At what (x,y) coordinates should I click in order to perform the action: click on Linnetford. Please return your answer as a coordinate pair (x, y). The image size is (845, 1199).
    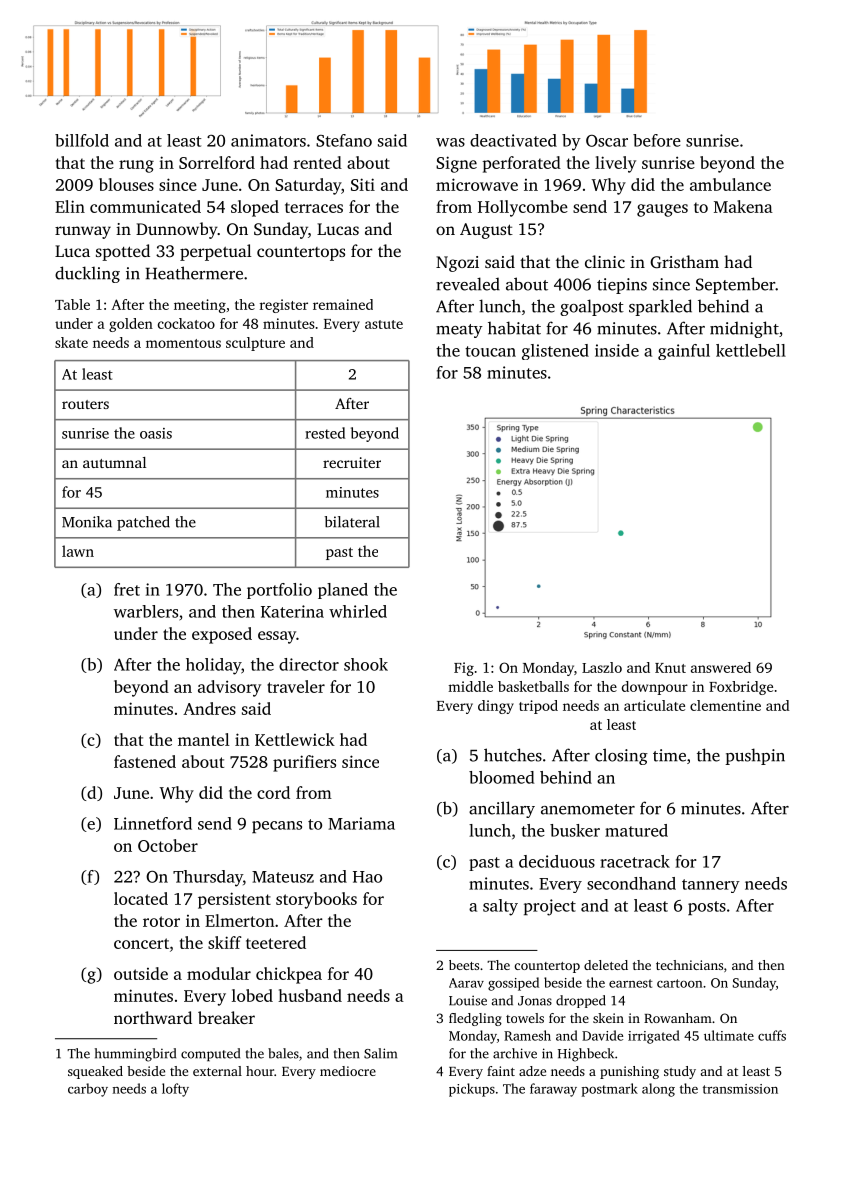
    Looking at the image, I should click on (153, 823).
